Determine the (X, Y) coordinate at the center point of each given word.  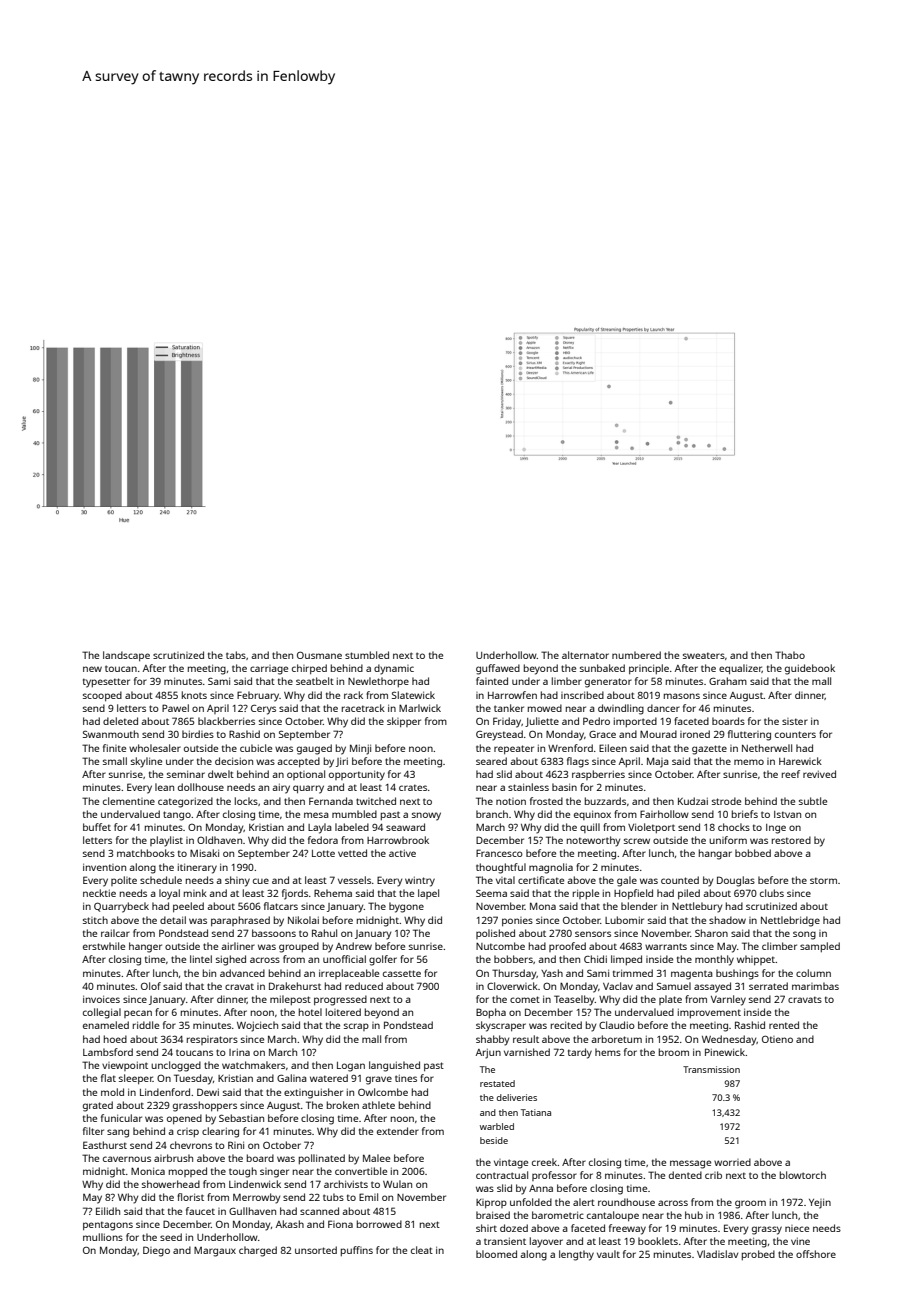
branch (492, 814)
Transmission (711, 1069)
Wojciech (257, 1026)
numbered (636, 655)
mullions (103, 1237)
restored (791, 840)
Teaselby (574, 1000)
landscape (126, 656)
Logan (351, 1067)
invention (104, 867)
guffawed (498, 669)
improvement (709, 1013)
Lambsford (108, 1052)
